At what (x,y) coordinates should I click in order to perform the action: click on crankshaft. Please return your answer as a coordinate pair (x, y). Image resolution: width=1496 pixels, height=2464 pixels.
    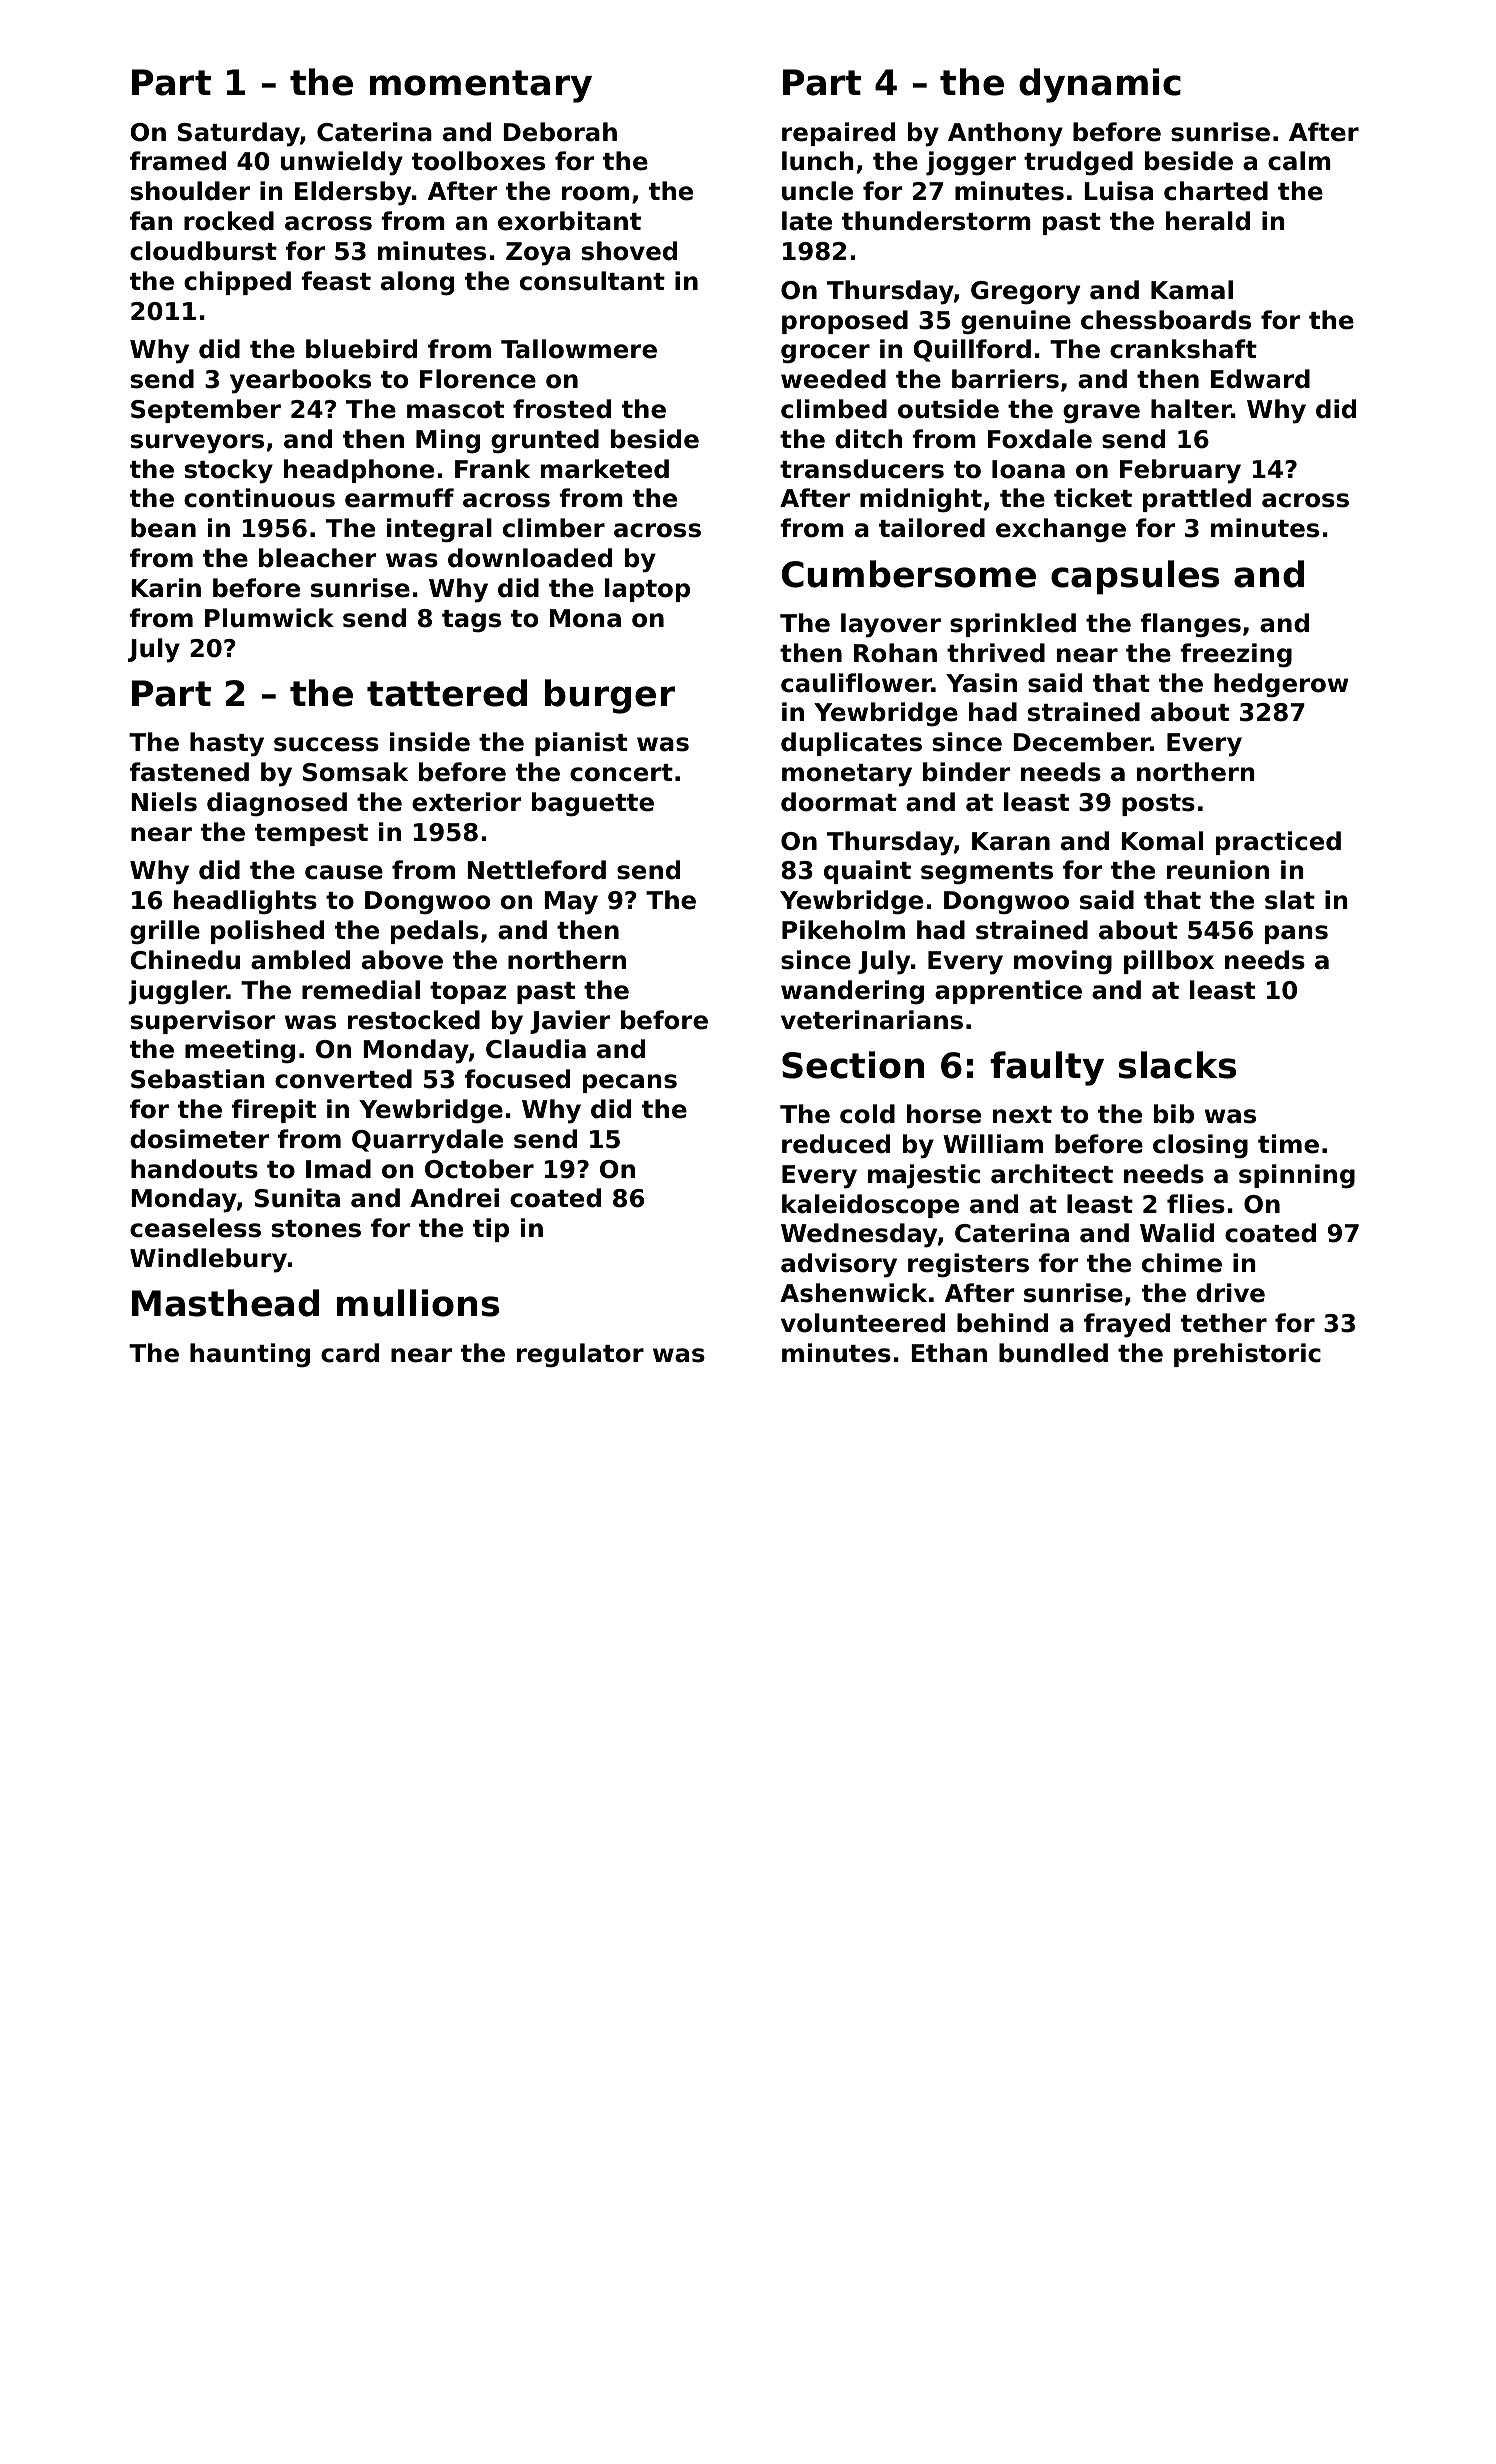
    Looking at the image, I should click on (1183, 349).
